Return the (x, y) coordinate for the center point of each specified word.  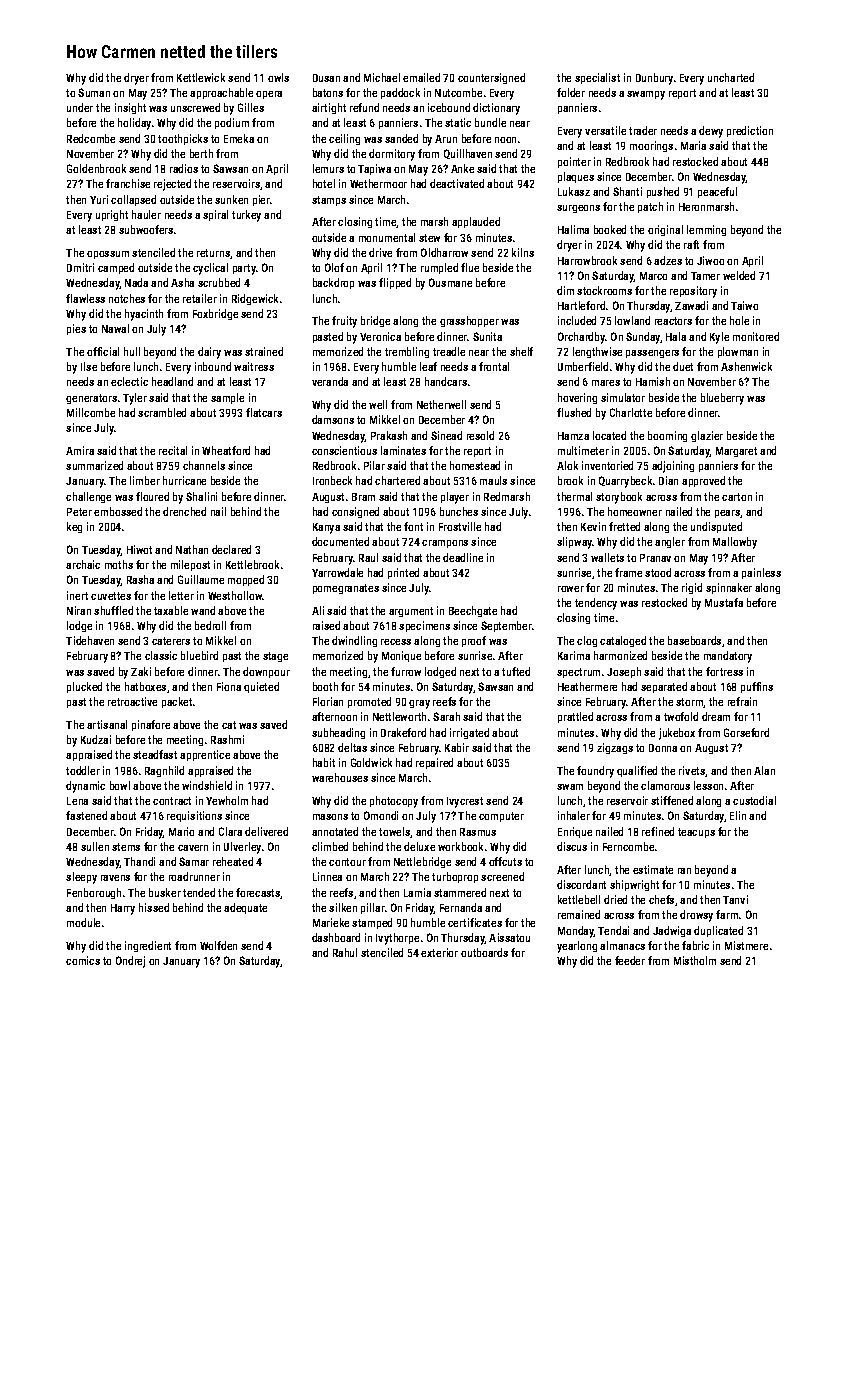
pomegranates (346, 589)
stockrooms (604, 290)
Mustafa (724, 602)
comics (83, 960)
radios (184, 168)
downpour (266, 672)
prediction (750, 131)
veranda (330, 381)
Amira (80, 450)
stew (429, 238)
